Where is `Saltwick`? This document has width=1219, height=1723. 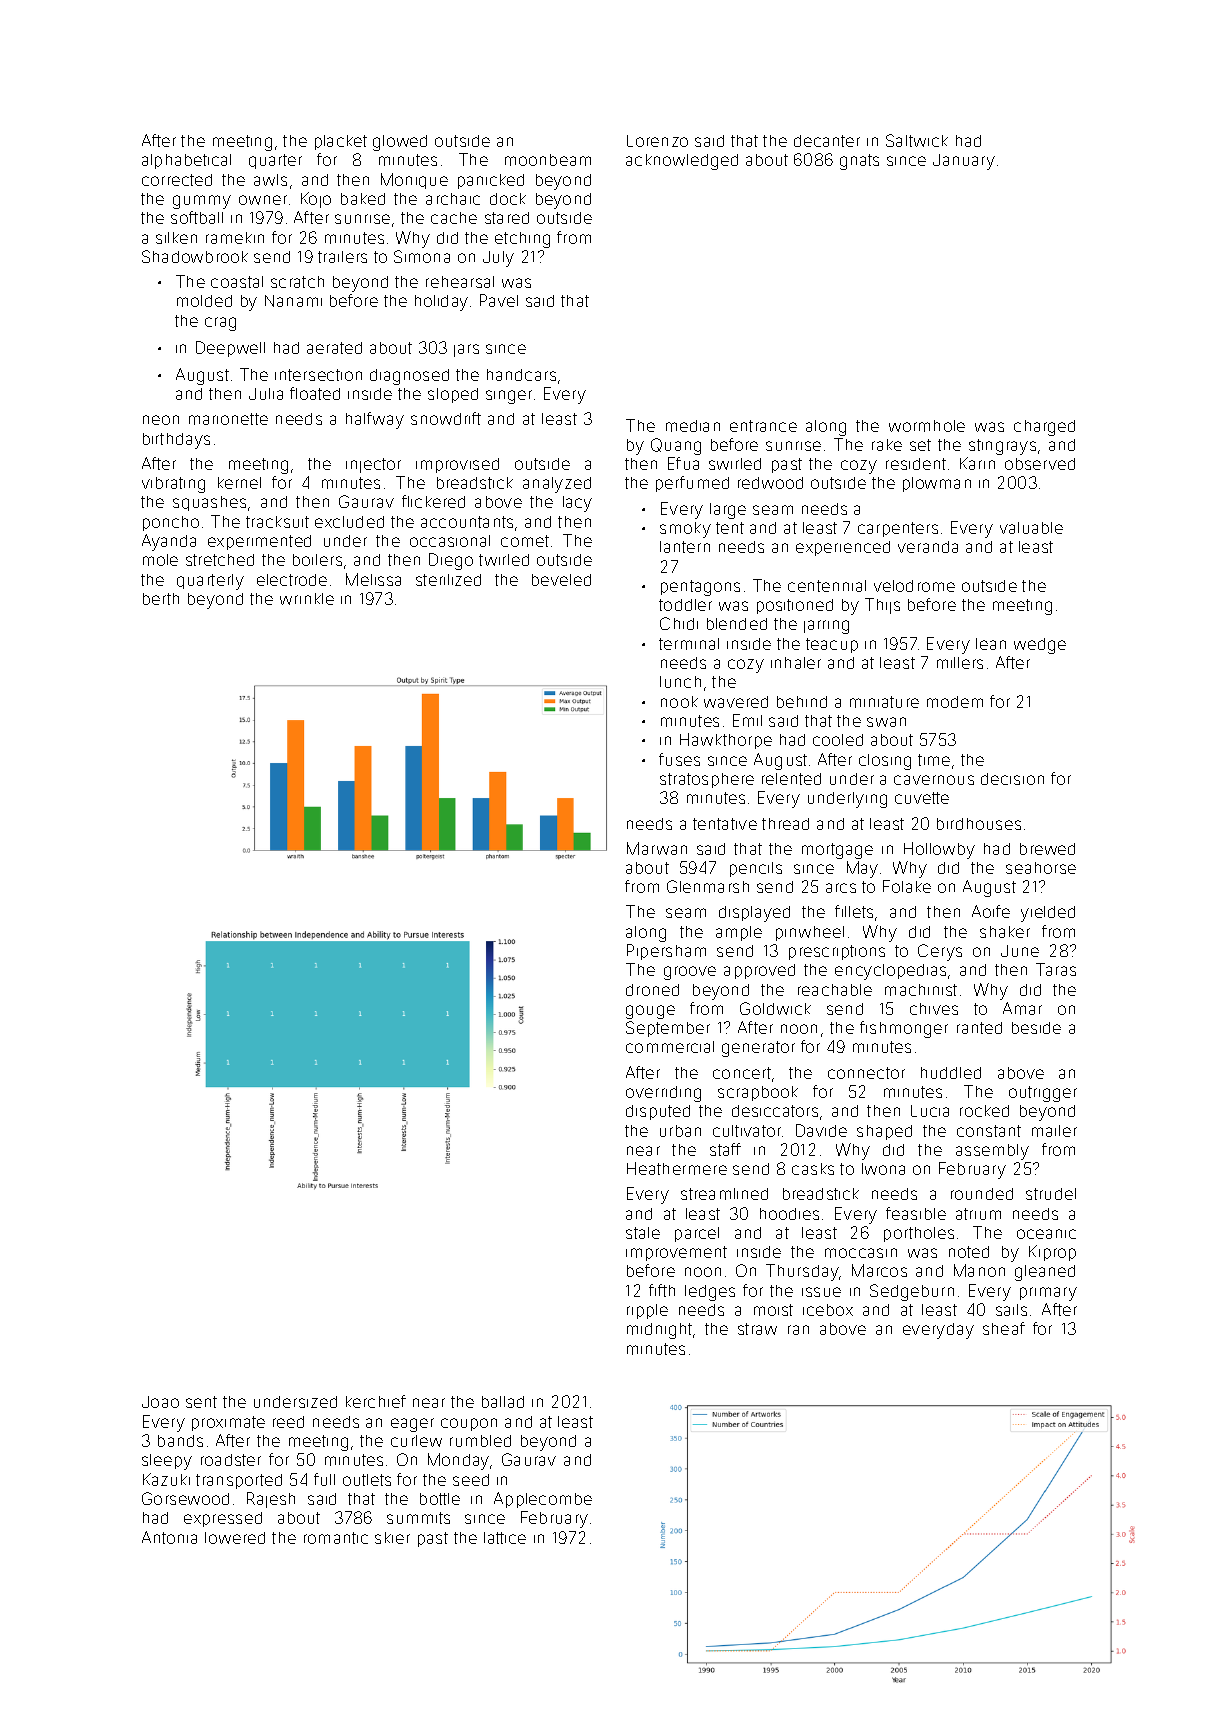 Saltwick is located at coordinates (917, 140).
